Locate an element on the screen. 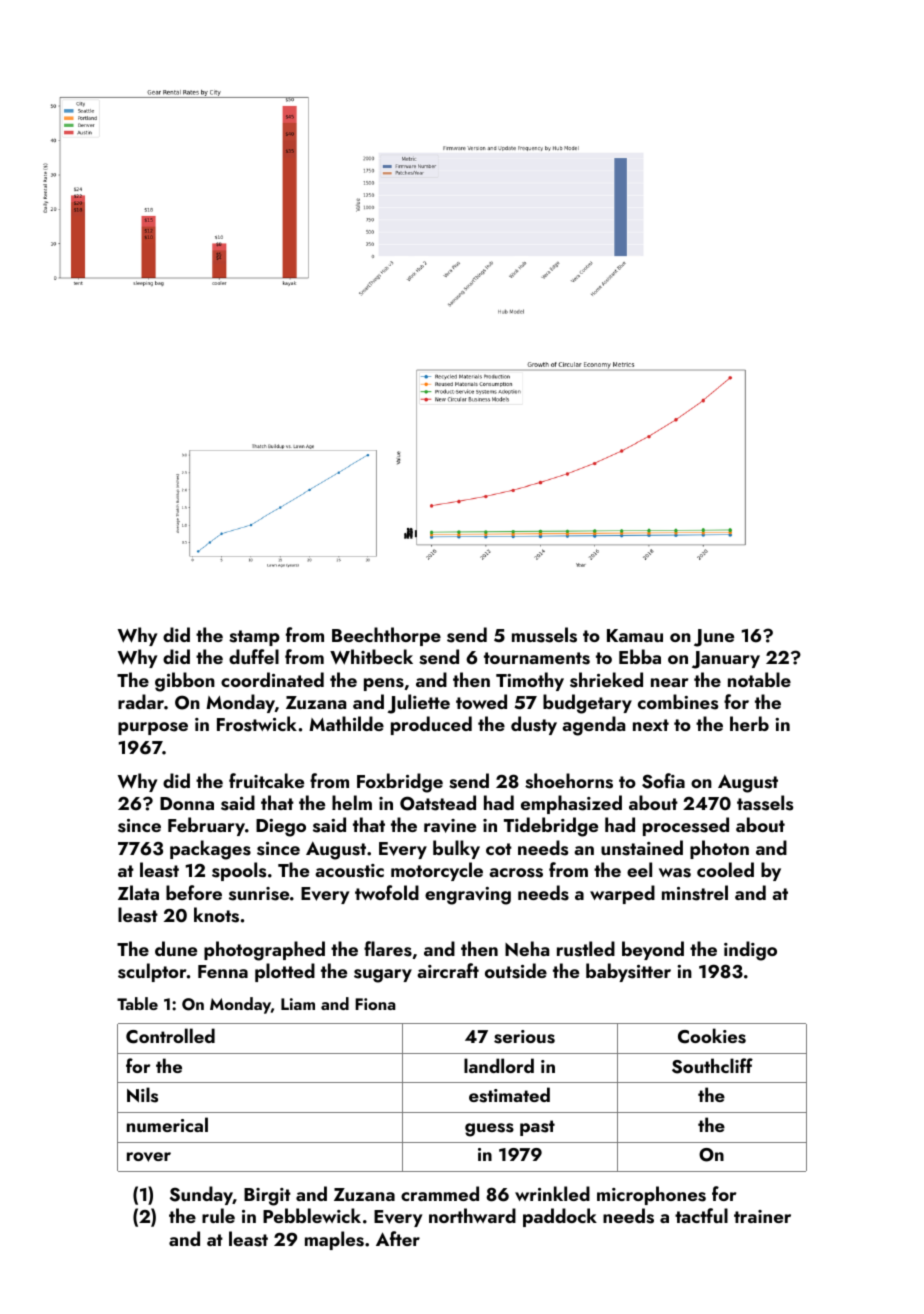  engraving is located at coordinates (468, 896).
